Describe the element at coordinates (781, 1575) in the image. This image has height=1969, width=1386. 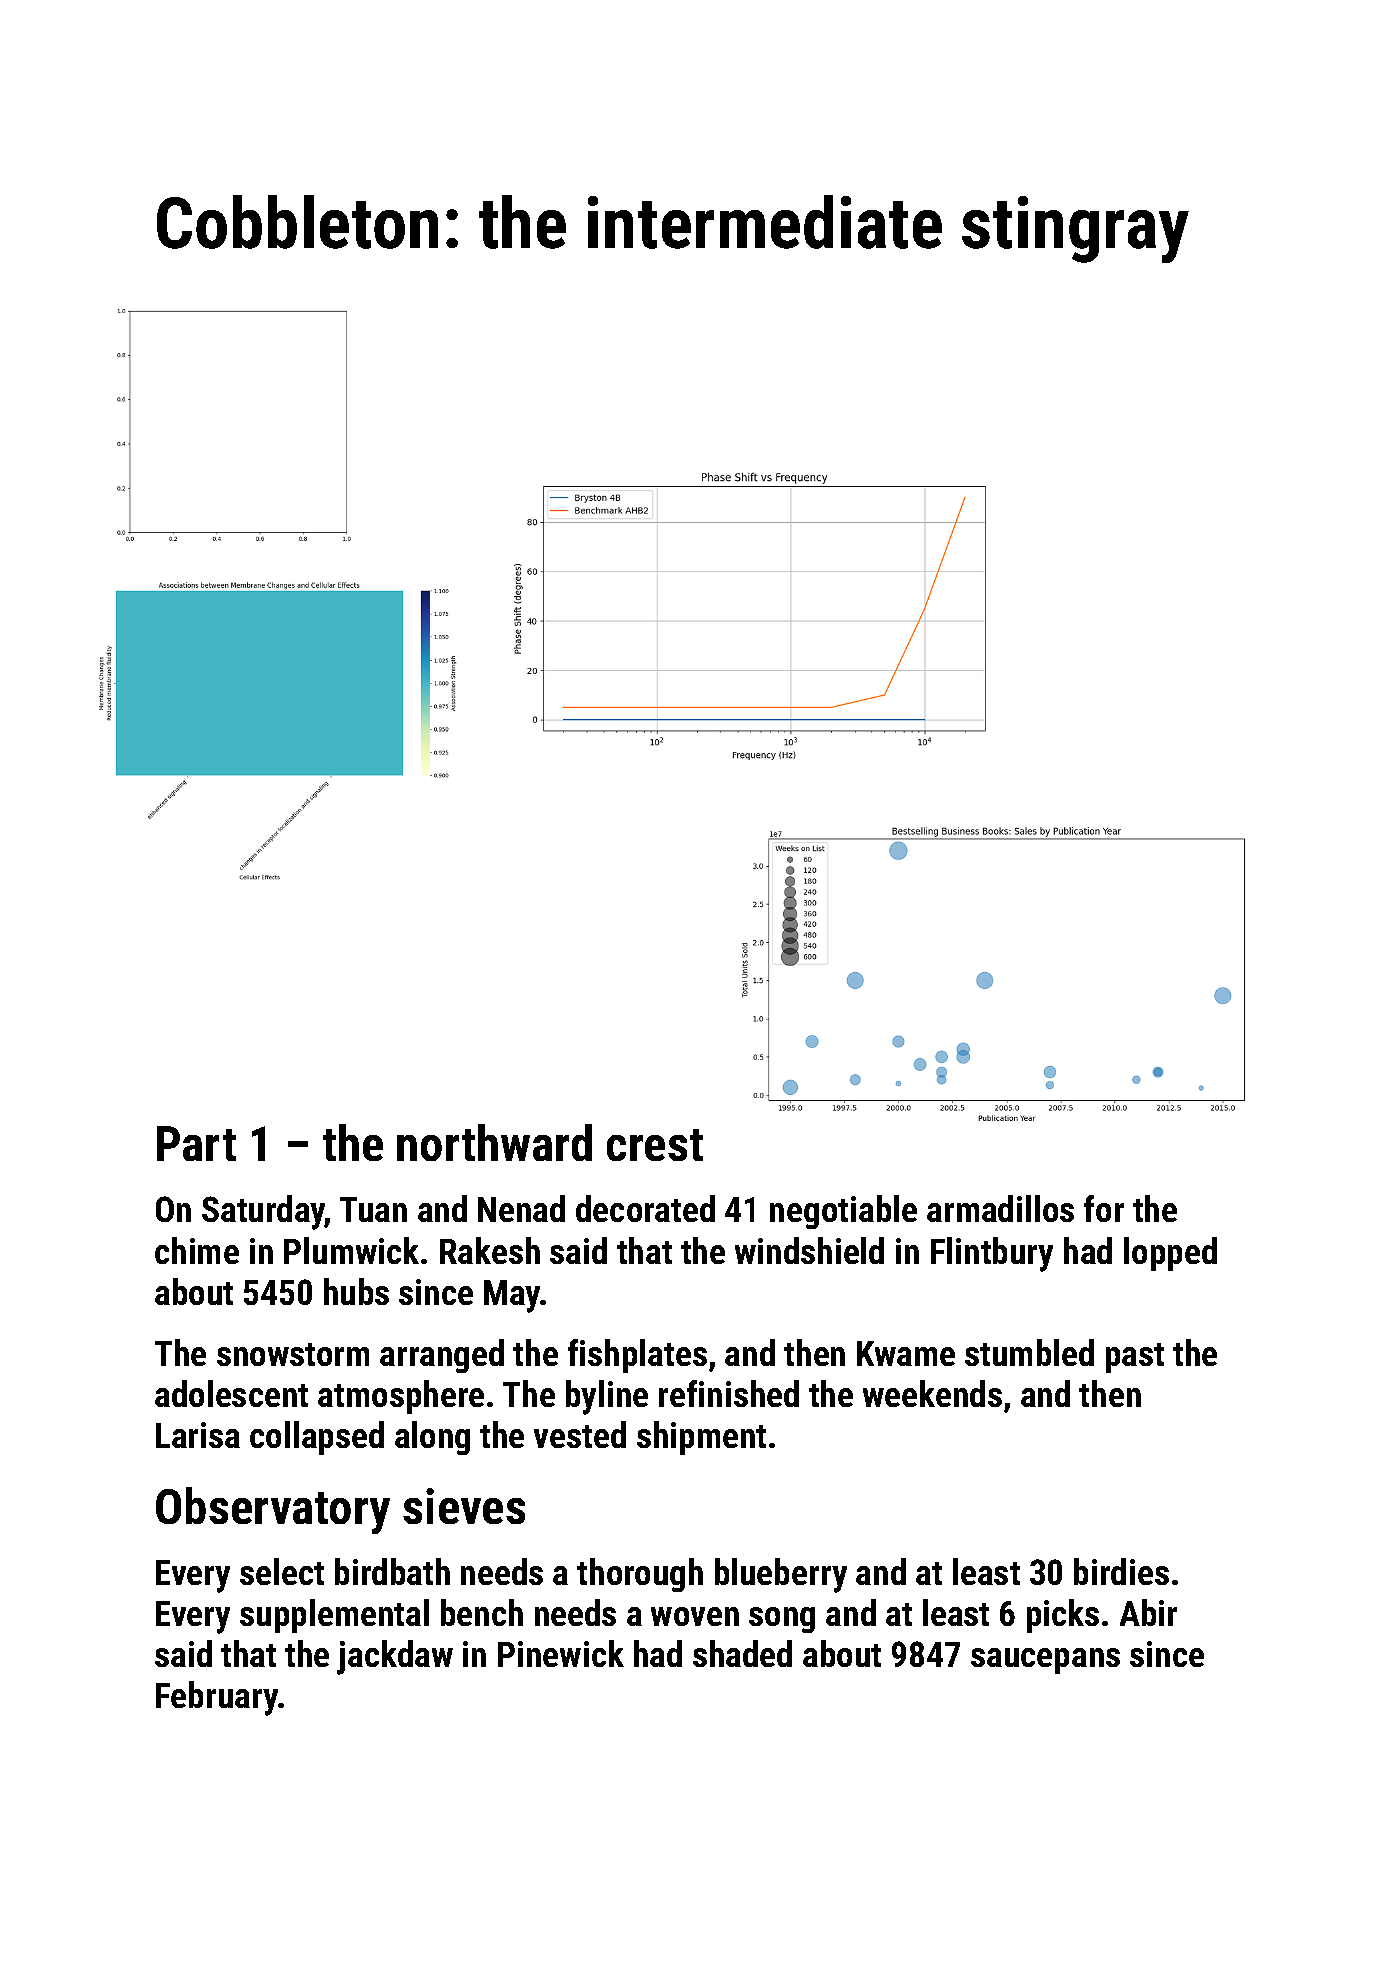
I see `blueberry` at that location.
